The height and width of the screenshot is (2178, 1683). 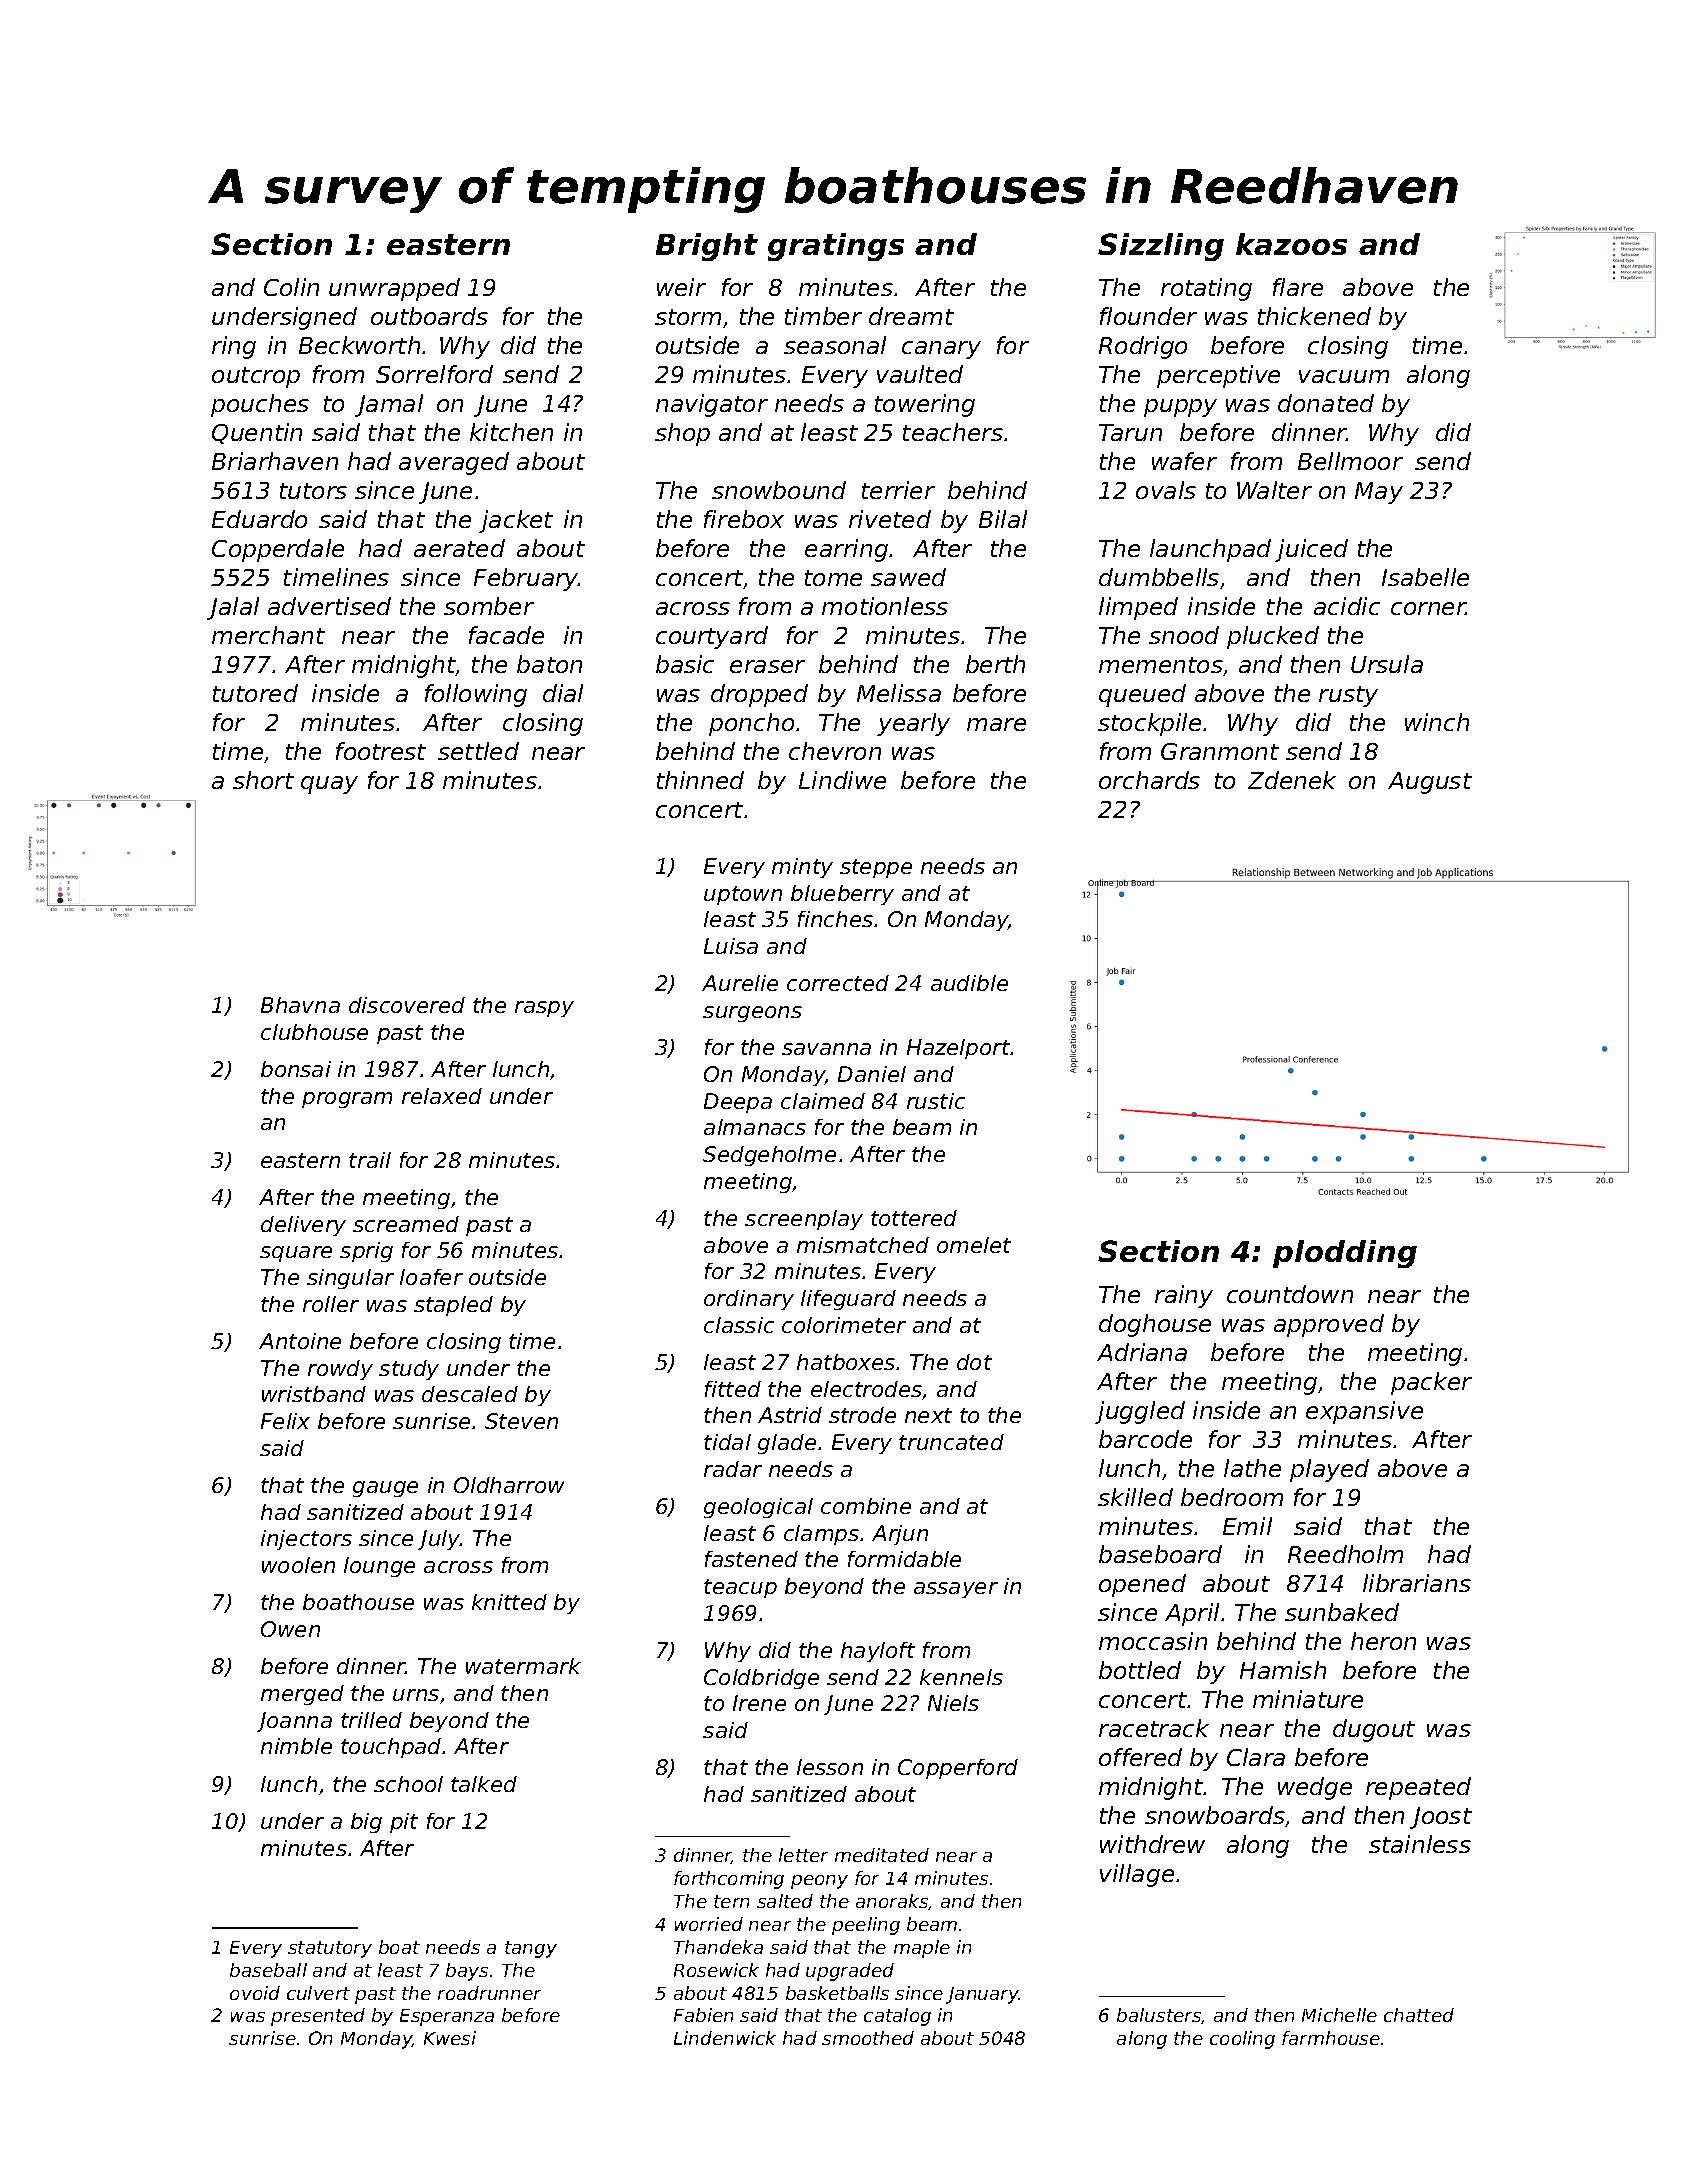 I want to click on offered, so click(x=1140, y=1757).
